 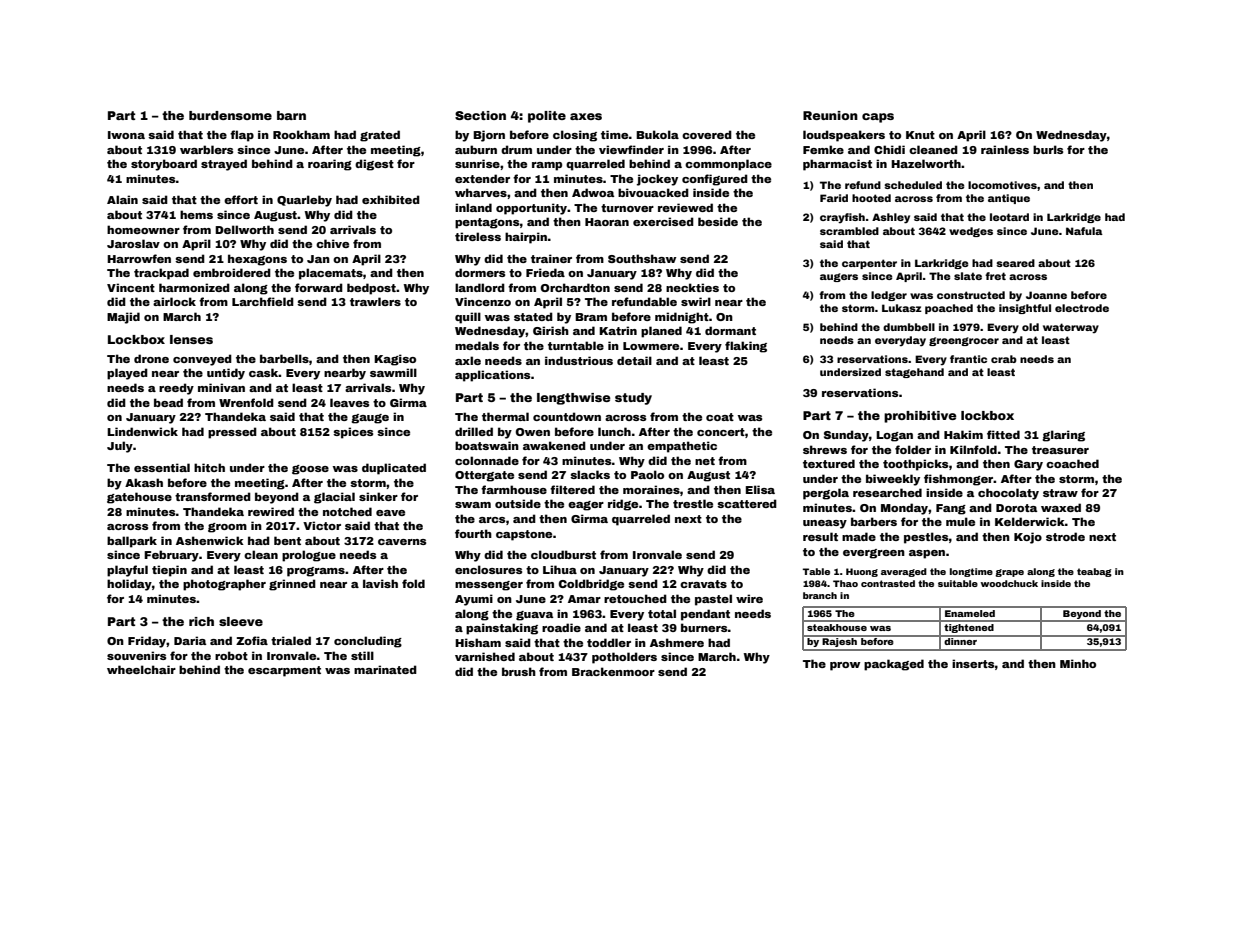 I want to click on ballpark, so click(x=132, y=542).
